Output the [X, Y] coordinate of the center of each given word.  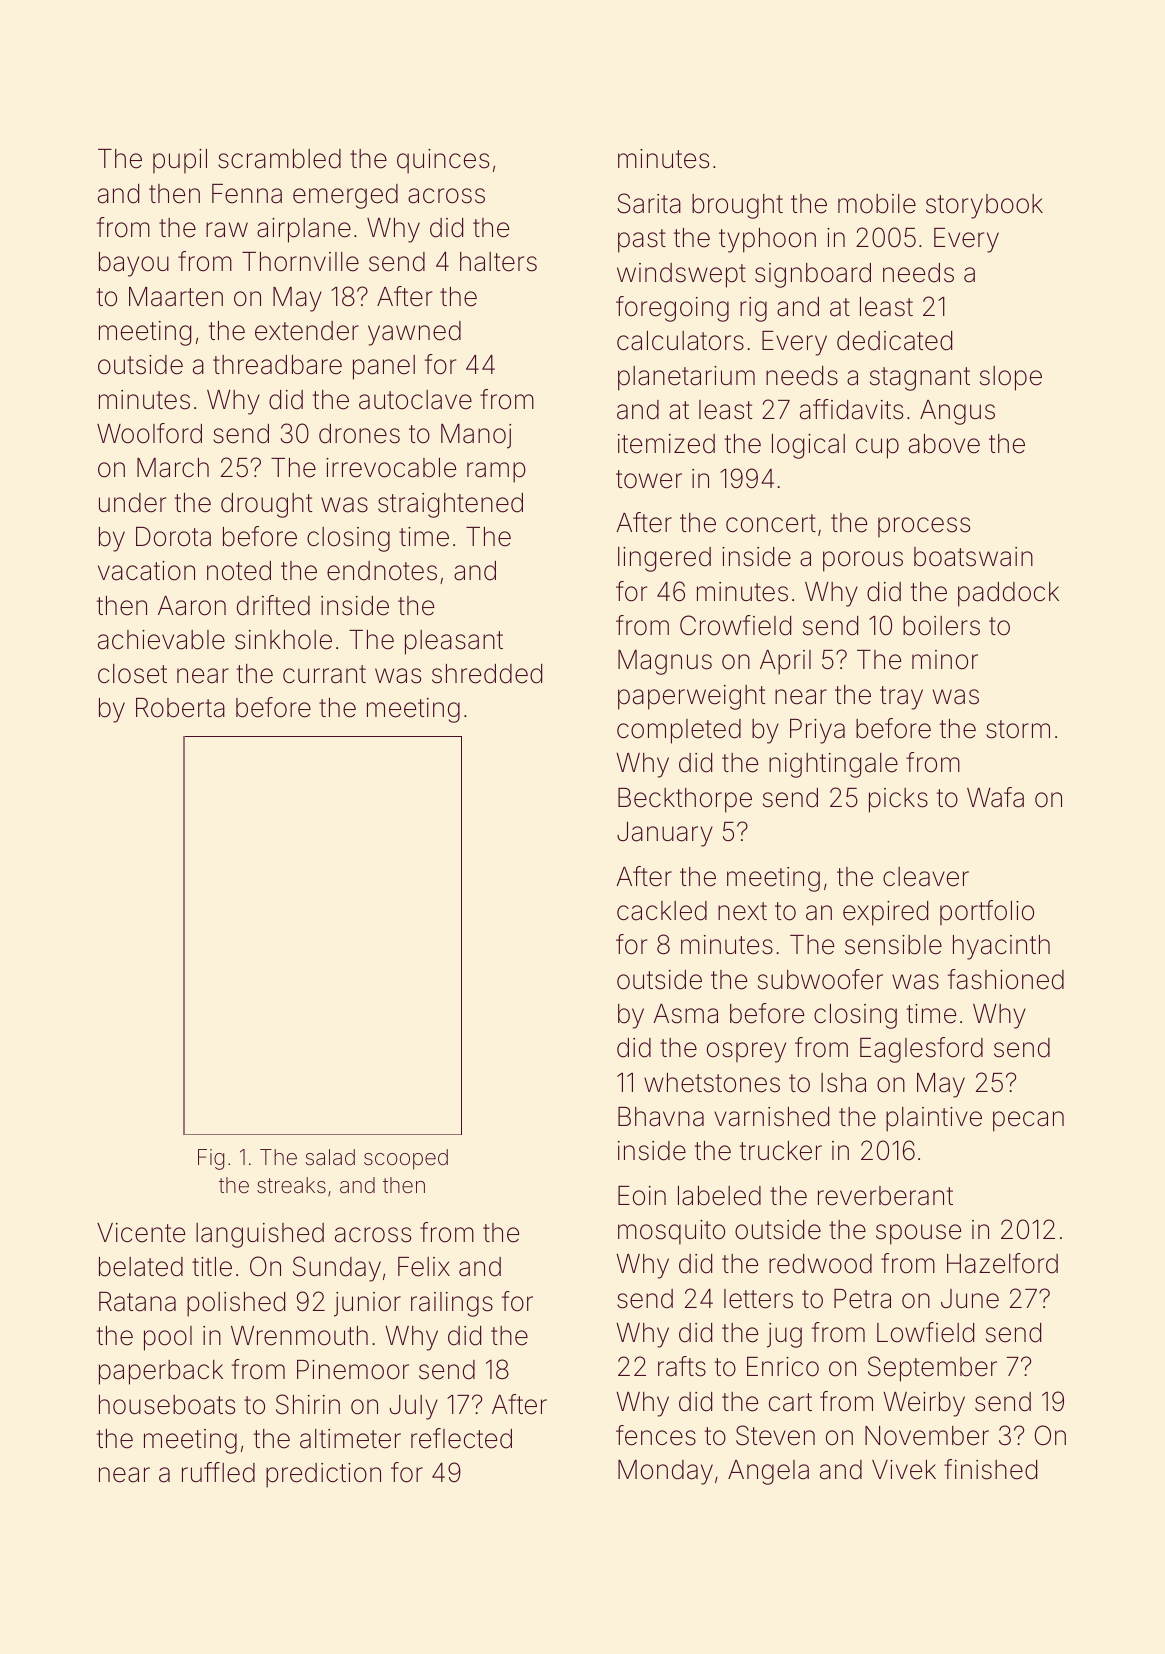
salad [330, 1157]
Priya [817, 731]
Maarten [176, 297]
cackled [662, 911]
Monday [665, 1472]
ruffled [218, 1472]
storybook [984, 206]
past [642, 241]
